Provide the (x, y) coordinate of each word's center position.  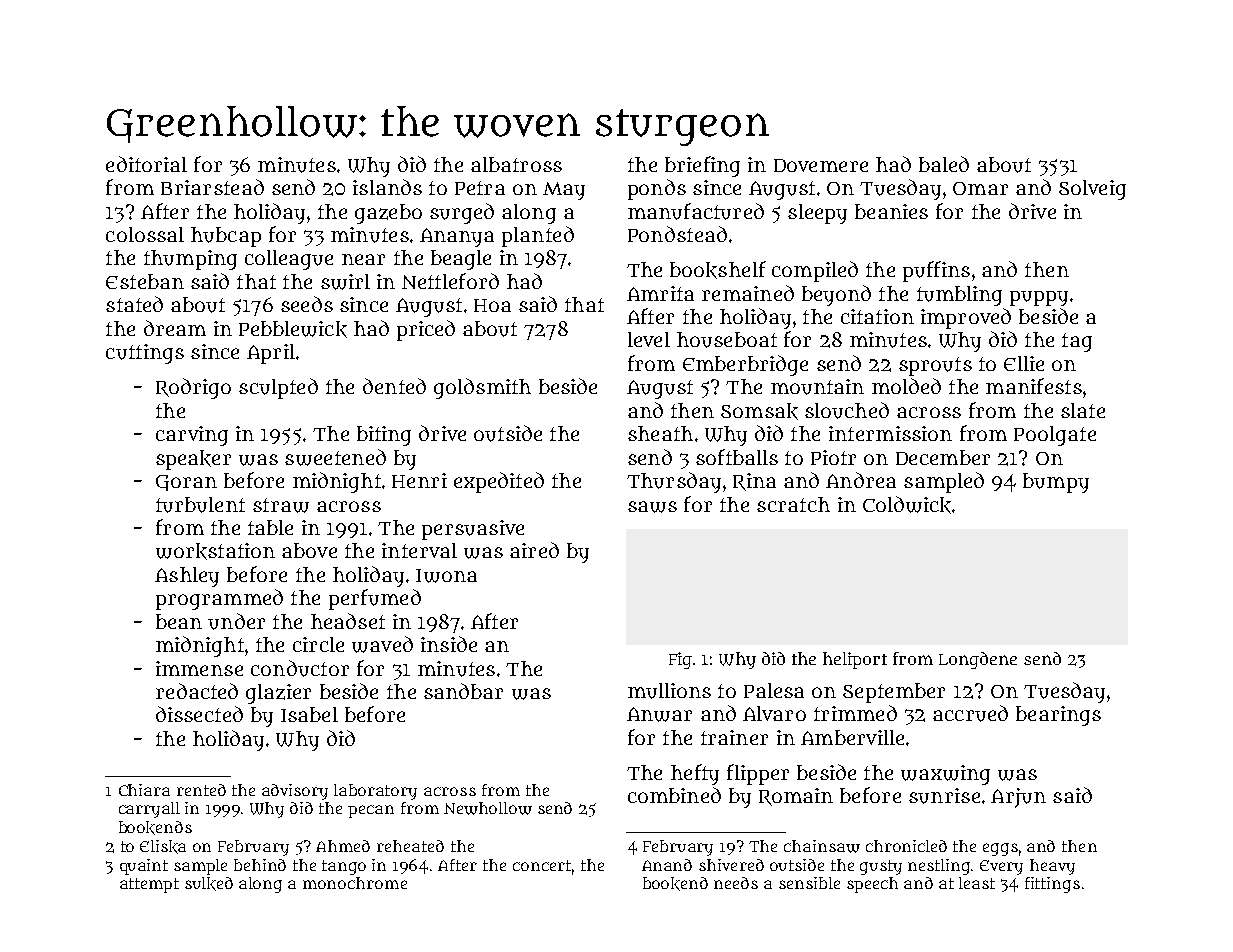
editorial (146, 164)
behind (260, 865)
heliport (855, 660)
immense (199, 668)
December (943, 457)
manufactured (696, 211)
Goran (186, 483)
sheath (660, 433)
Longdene (978, 660)
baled (944, 164)
